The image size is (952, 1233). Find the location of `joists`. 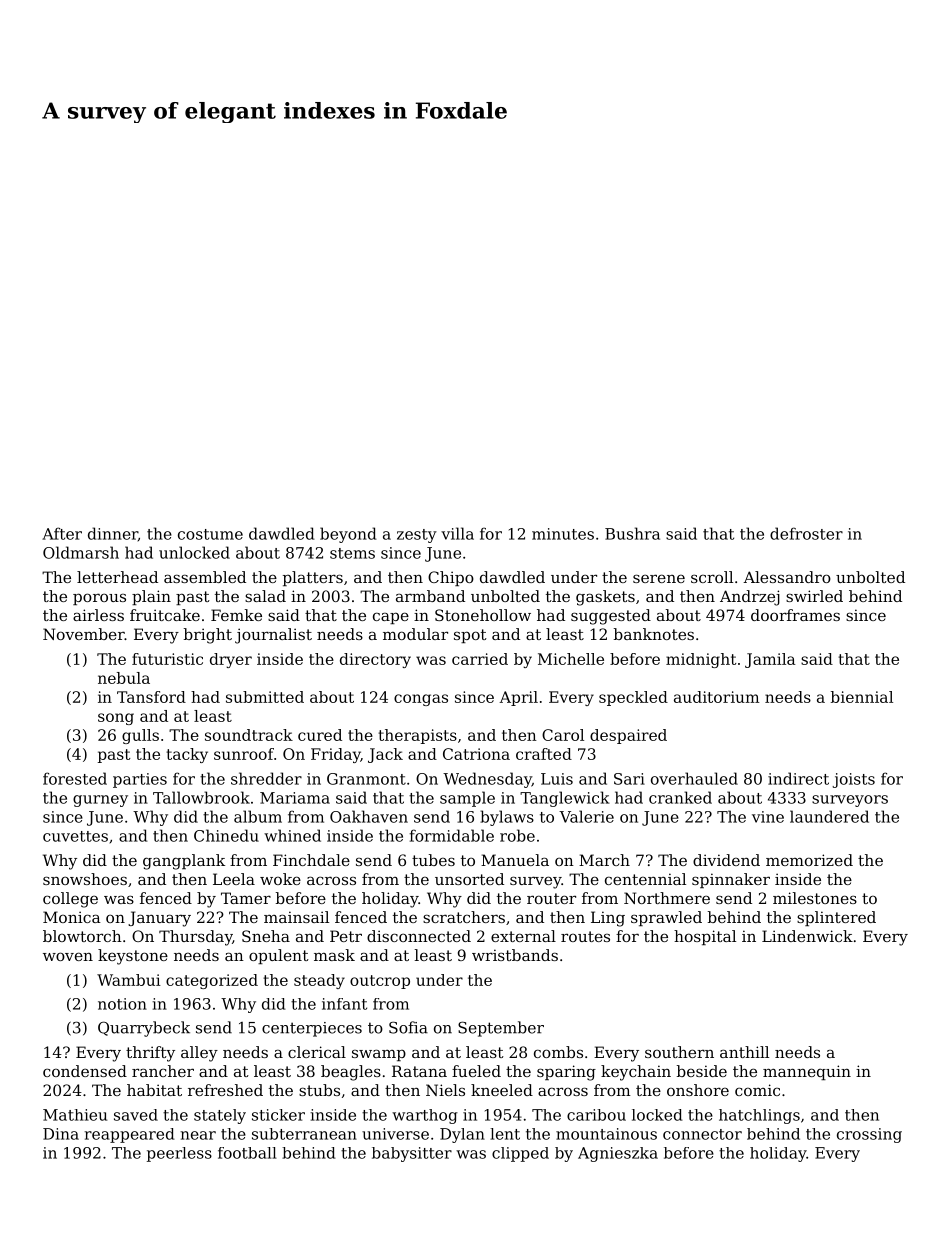

joists is located at coordinates (853, 780).
